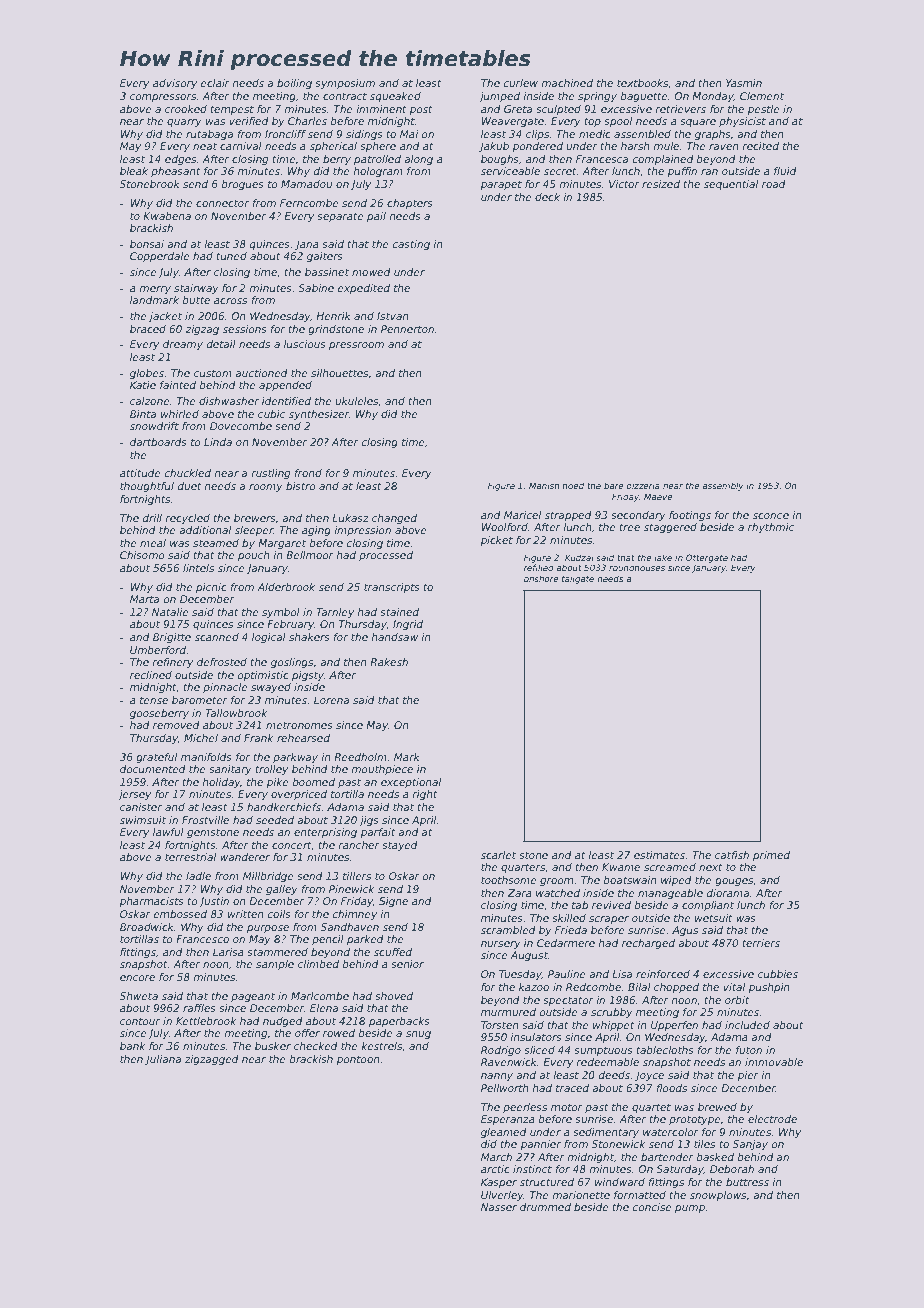 This screenshot has width=924, height=1308. I want to click on busker, so click(273, 1046).
